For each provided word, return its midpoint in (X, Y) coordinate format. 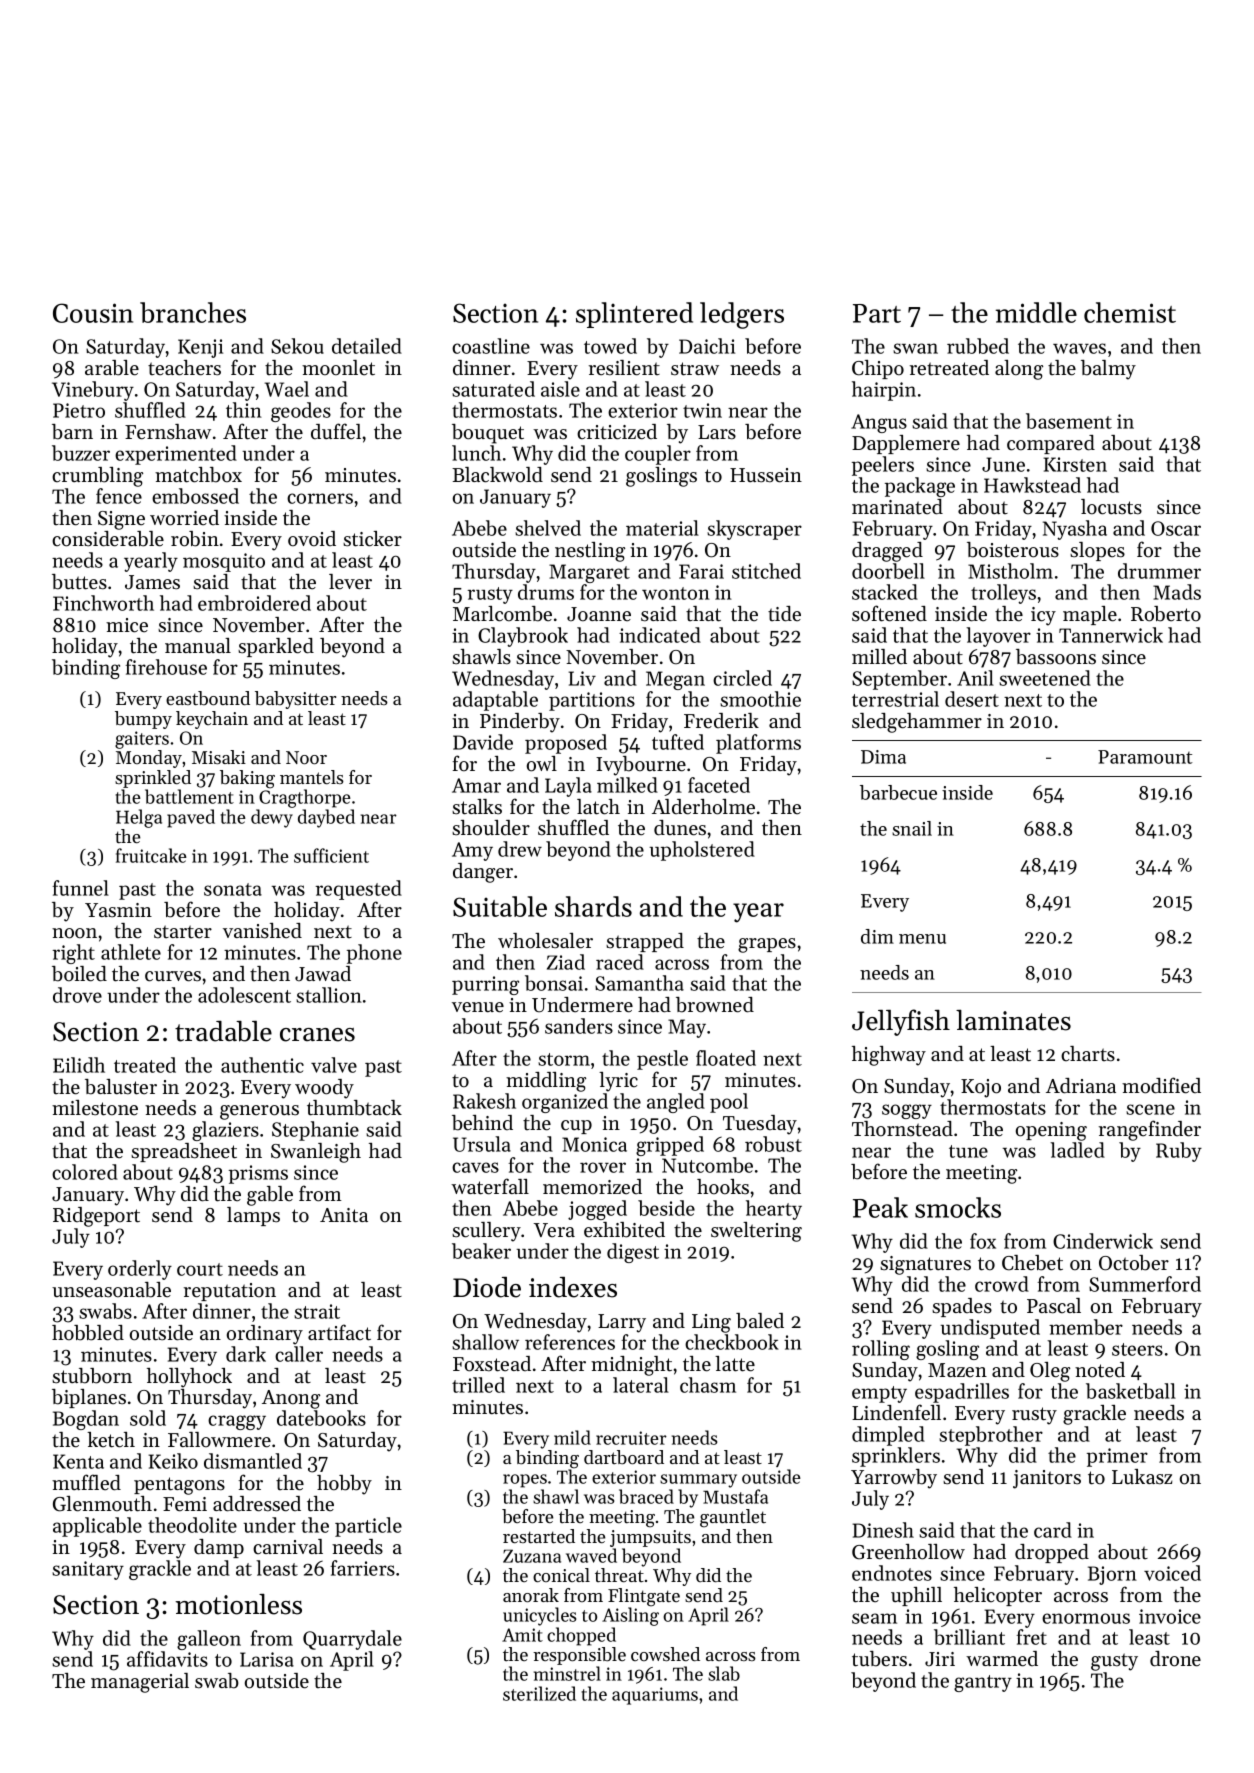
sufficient (331, 855)
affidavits (167, 1659)
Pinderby (520, 723)
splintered (634, 315)
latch (598, 807)
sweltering (756, 1232)
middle (1036, 312)
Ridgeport (96, 1217)
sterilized (539, 1693)
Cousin (93, 313)
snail (912, 828)
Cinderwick (1103, 1241)
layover (998, 637)
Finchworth (103, 603)
